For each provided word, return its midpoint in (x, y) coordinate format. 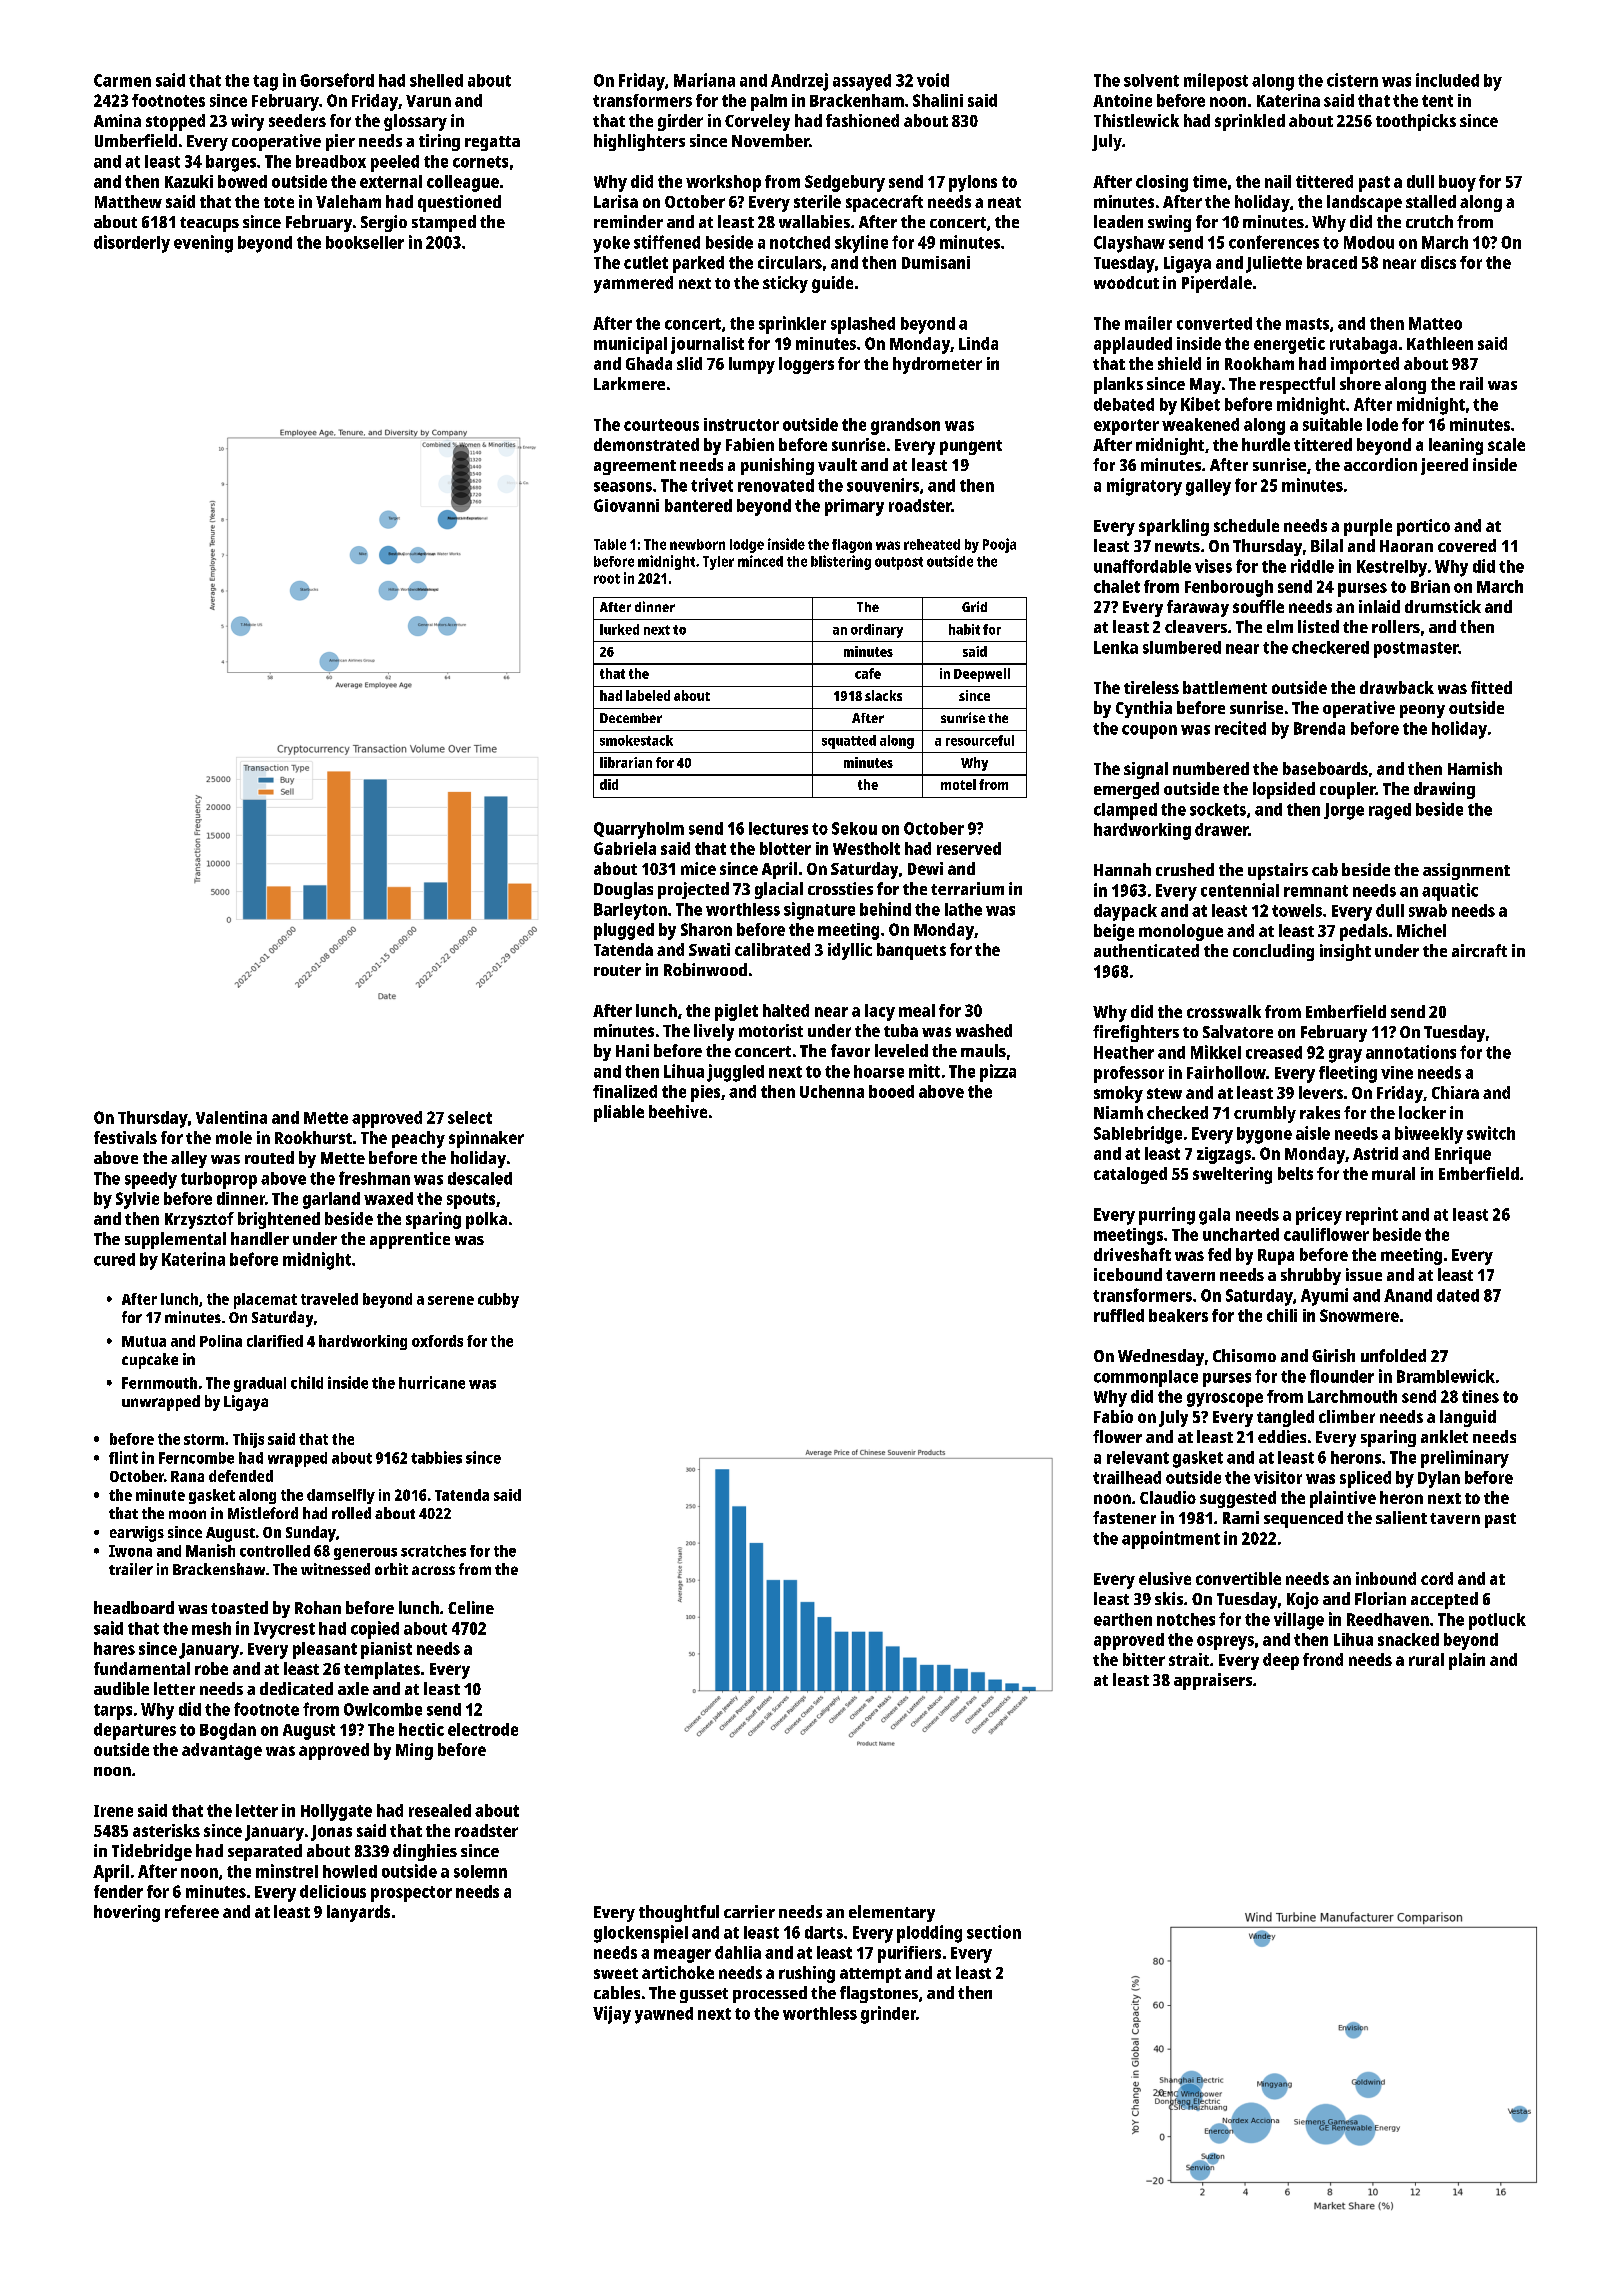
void (933, 80)
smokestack (636, 740)
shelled (436, 80)
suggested (1238, 1499)
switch (1491, 1133)
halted (786, 1010)
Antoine (1122, 100)
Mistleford (263, 1513)
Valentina (231, 1117)
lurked (619, 629)
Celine (471, 1607)
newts (1177, 546)
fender (118, 1891)
